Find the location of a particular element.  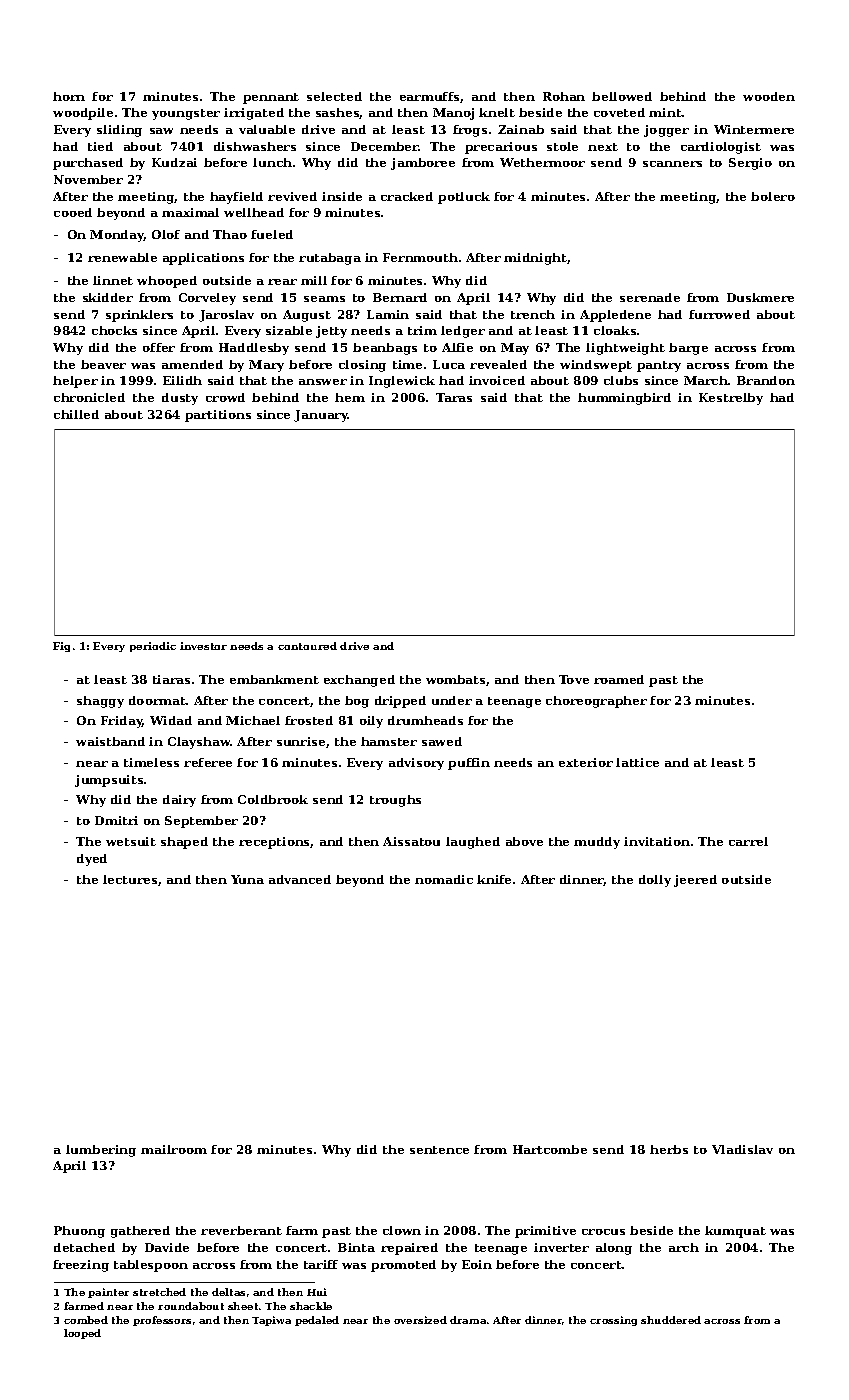

along is located at coordinates (614, 1249).
